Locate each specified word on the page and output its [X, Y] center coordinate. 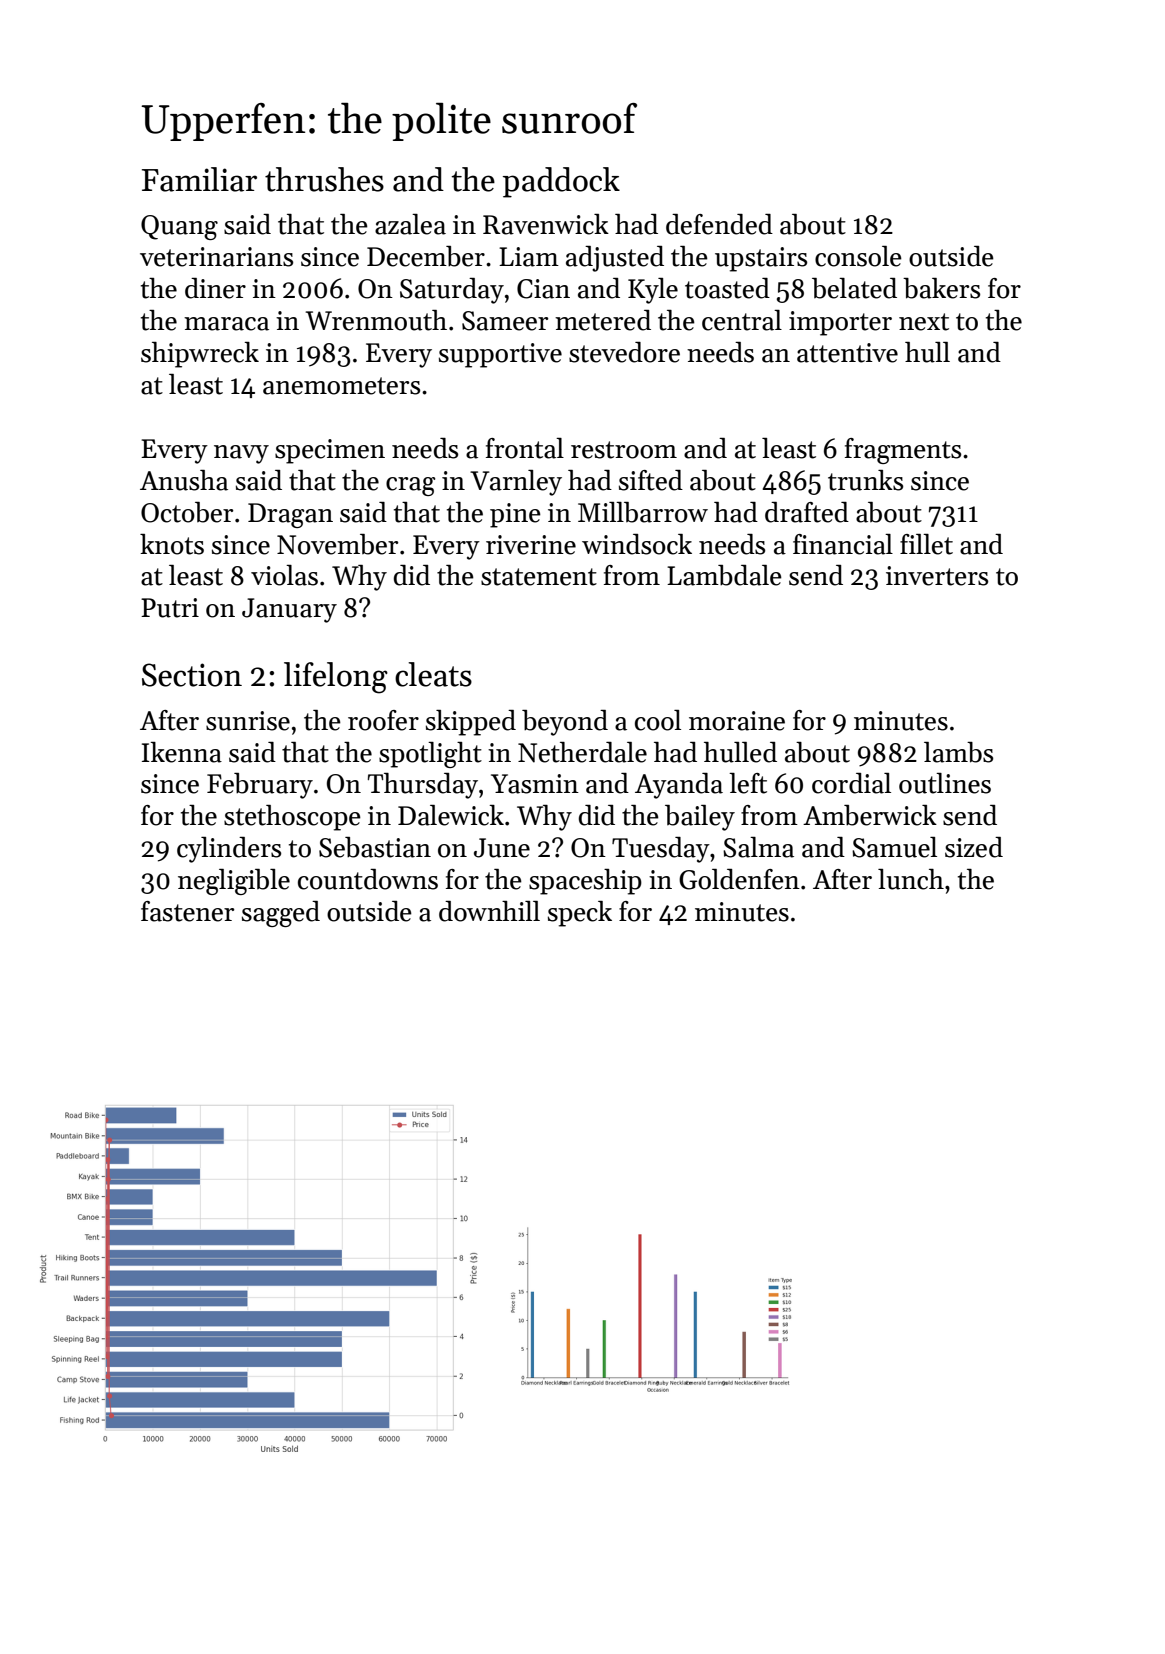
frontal [525, 448]
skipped [471, 723]
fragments [903, 451]
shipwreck [200, 355]
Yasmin [535, 784]
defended [719, 224]
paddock [561, 182]
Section [192, 675]
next [924, 322]
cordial [851, 783]
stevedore [624, 352]
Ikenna [182, 752]
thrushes [324, 179]
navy [241, 454]
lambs [958, 752]
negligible [234, 882]
